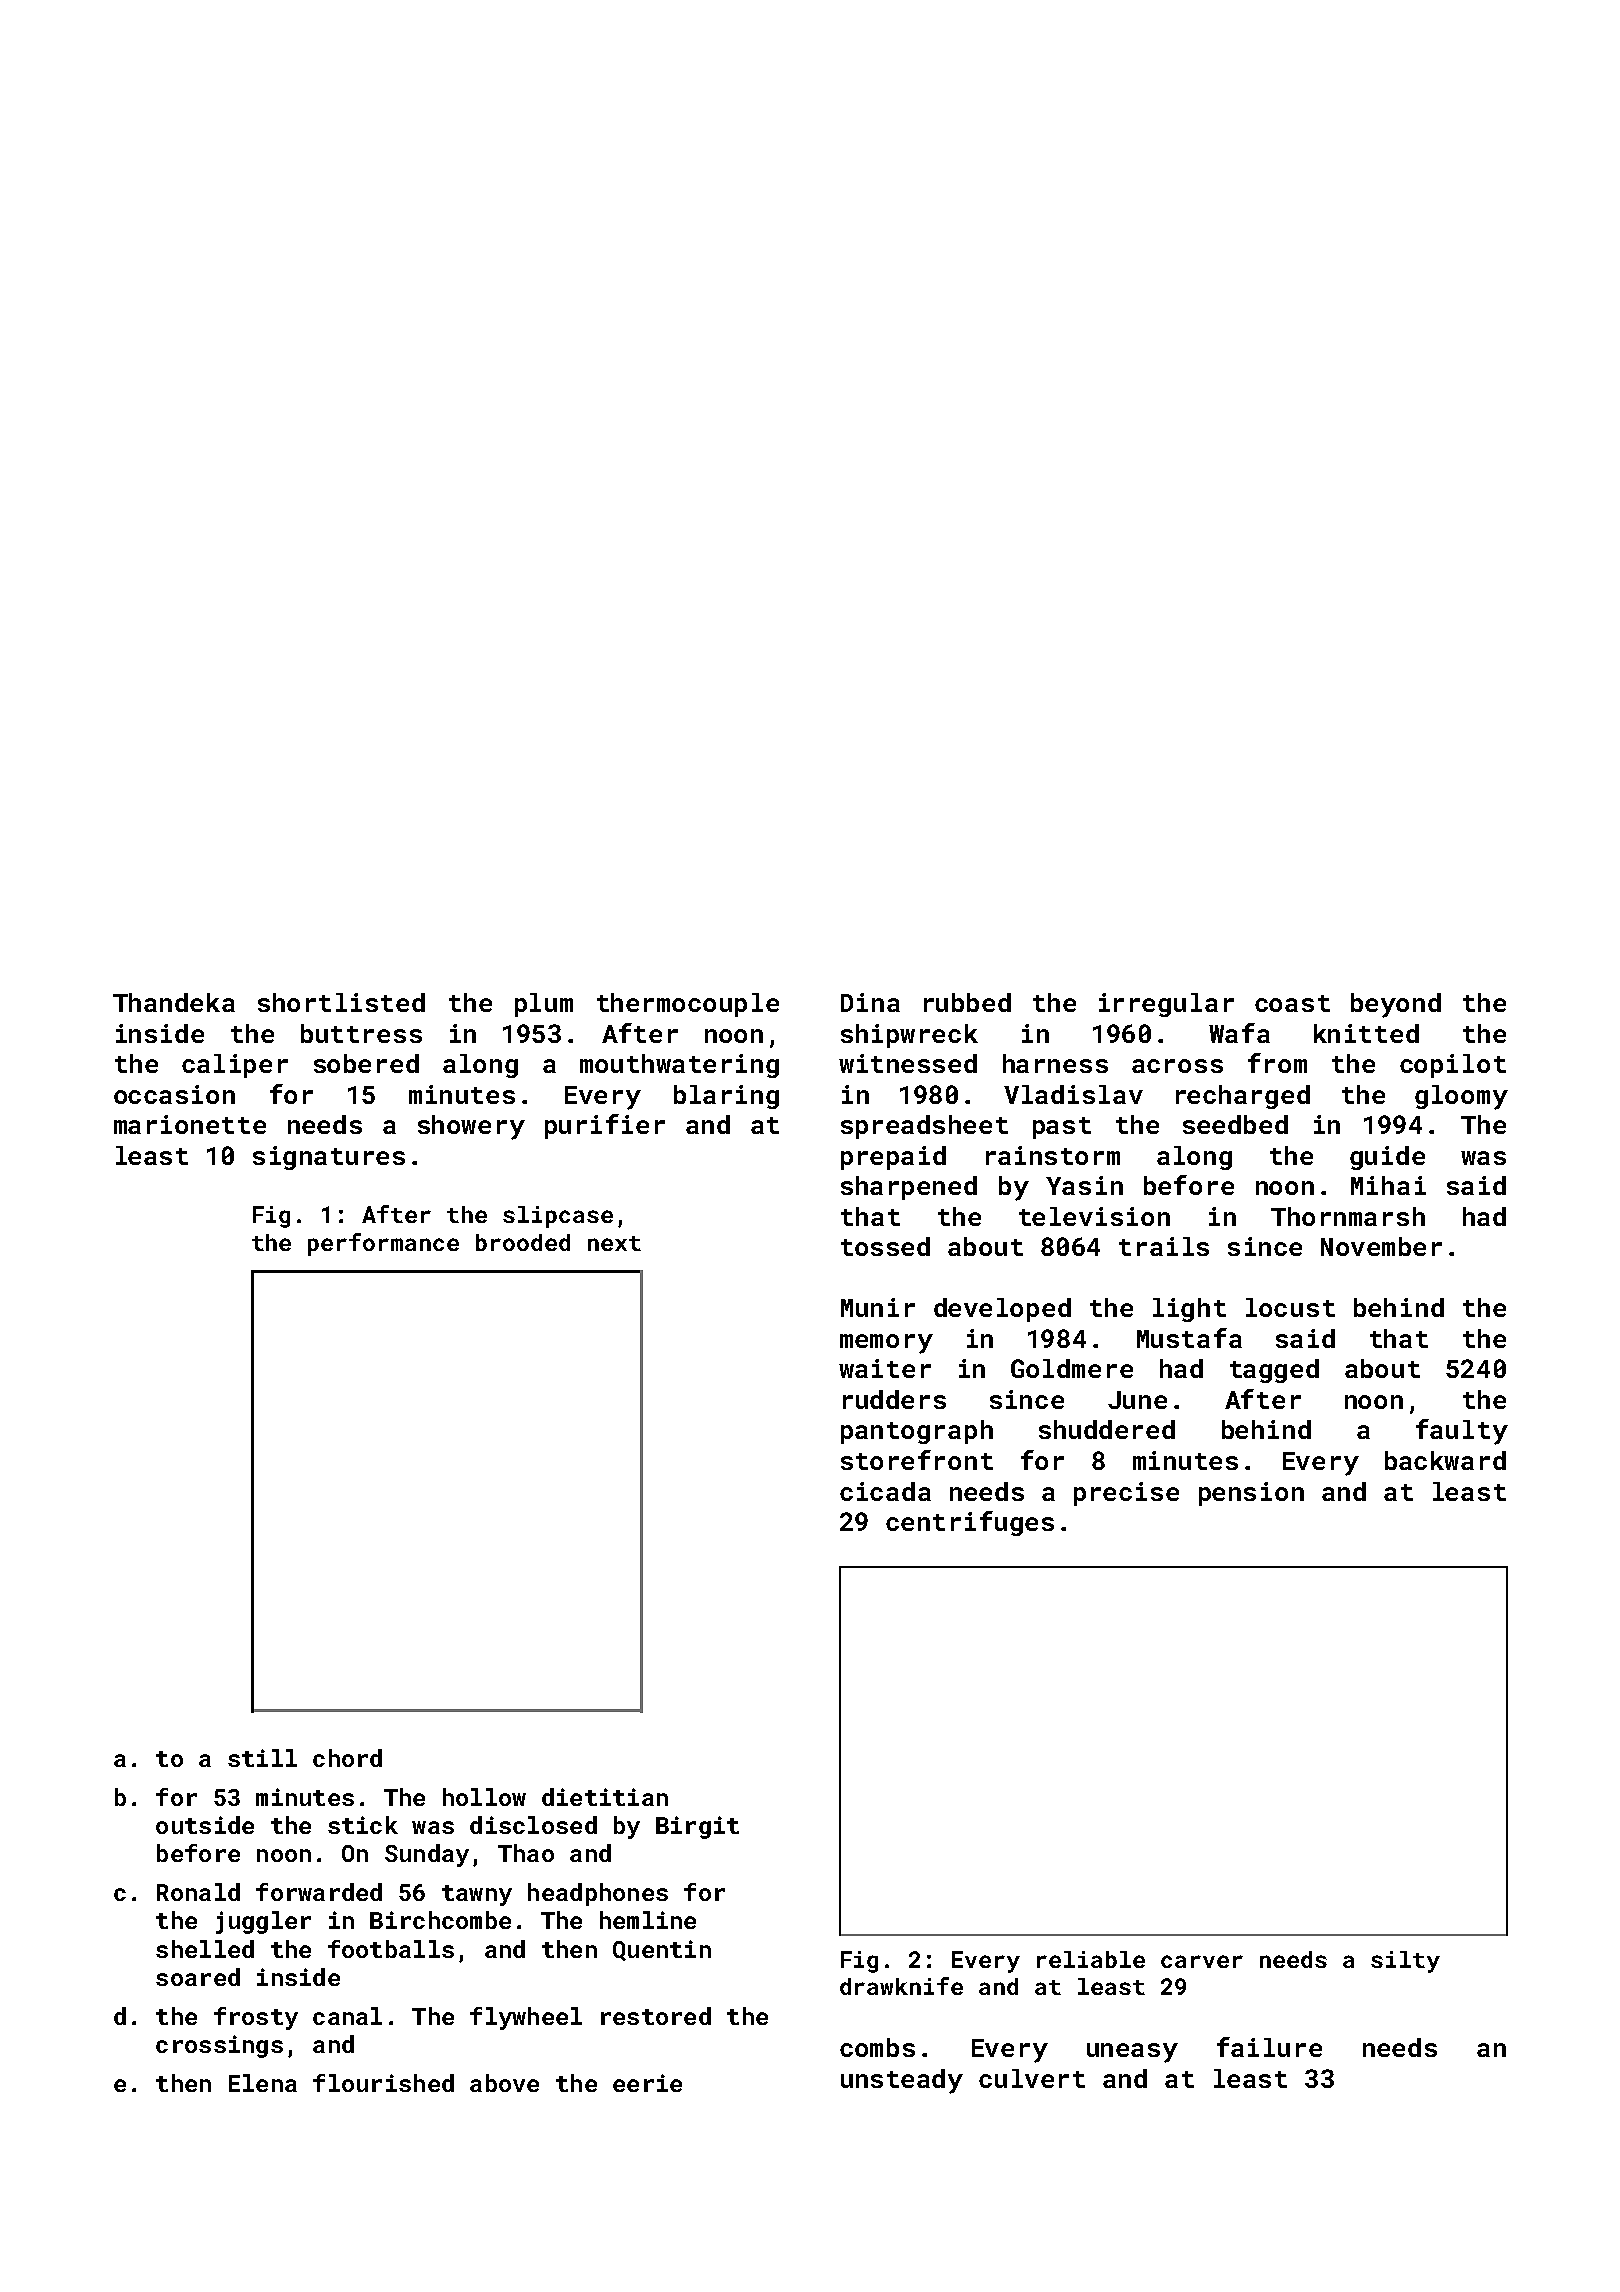 The height and width of the document is (2292, 1620). I want to click on Sunday, so click(427, 1855).
